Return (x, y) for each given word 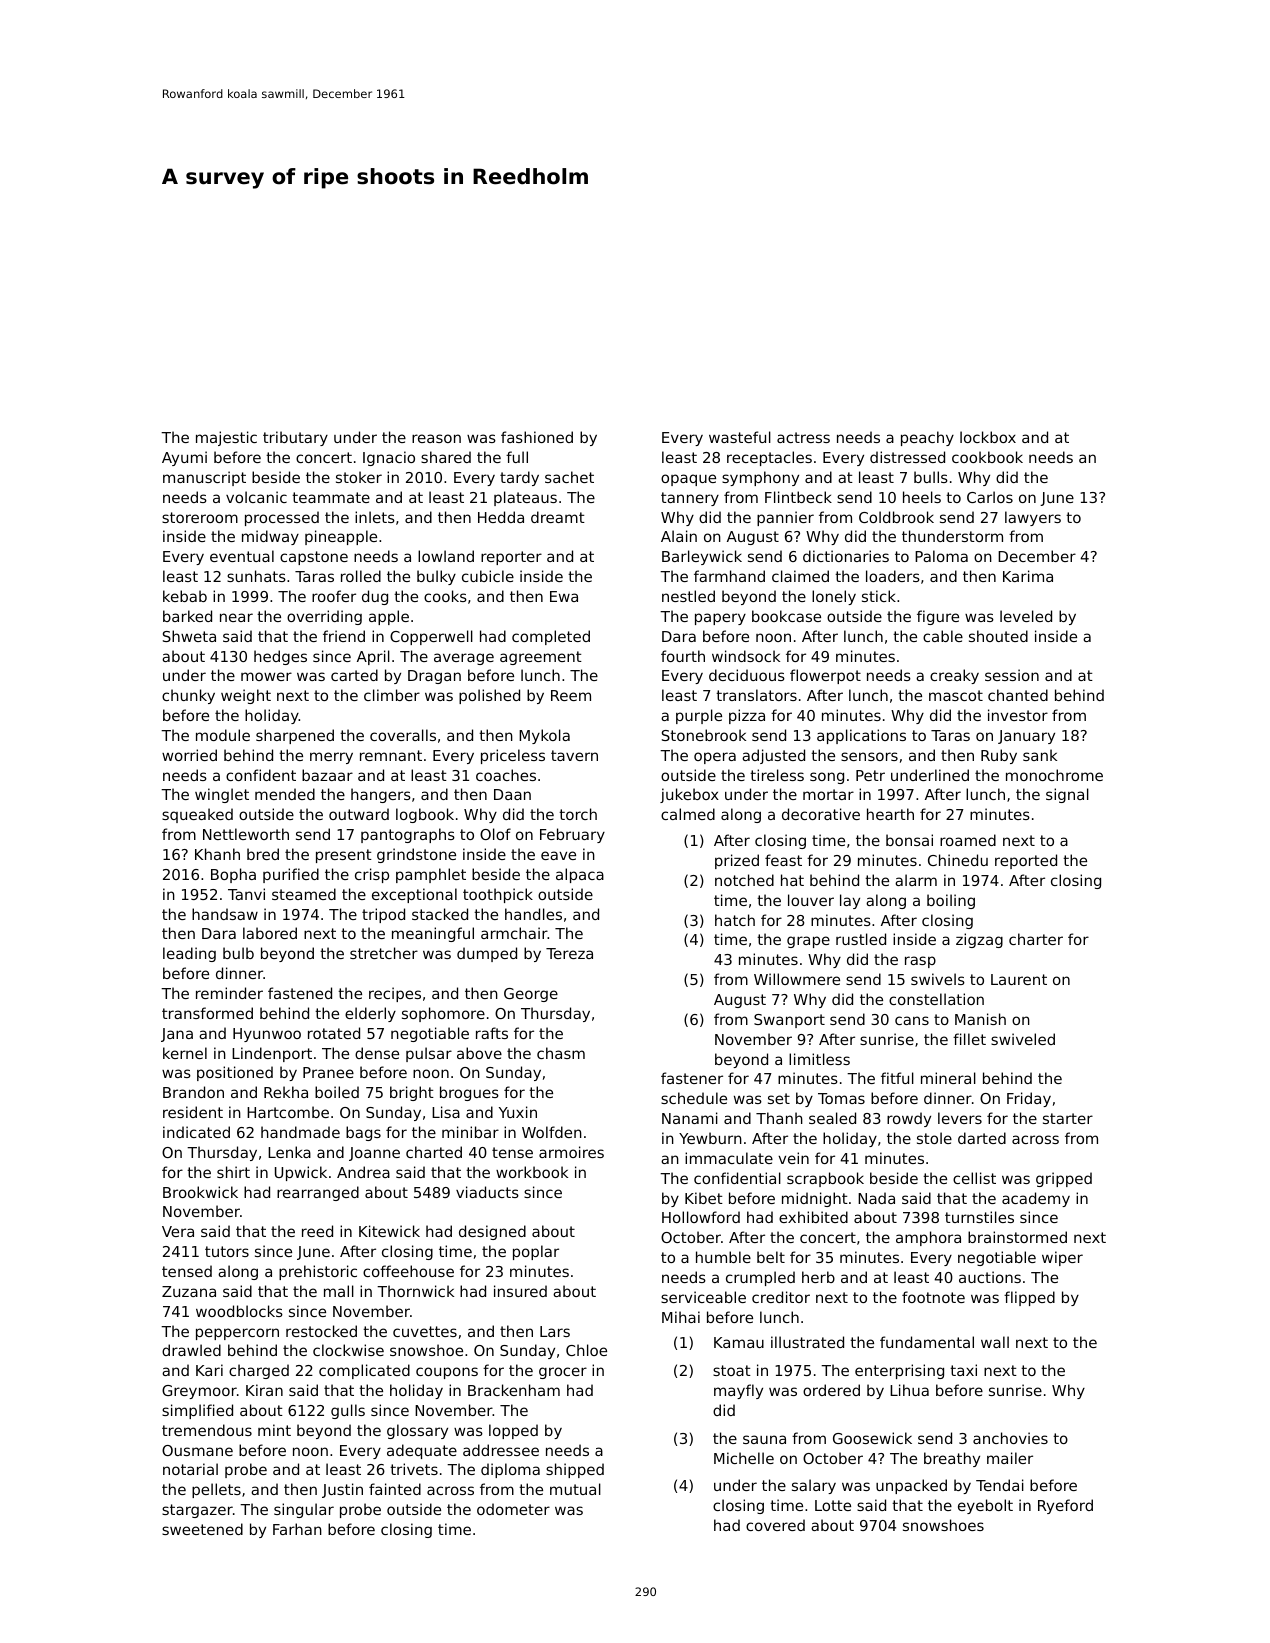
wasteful (740, 437)
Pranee (328, 1072)
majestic (226, 438)
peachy (927, 438)
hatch (735, 920)
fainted (395, 1489)
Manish (980, 1019)
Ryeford (1065, 1506)
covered (775, 1525)
